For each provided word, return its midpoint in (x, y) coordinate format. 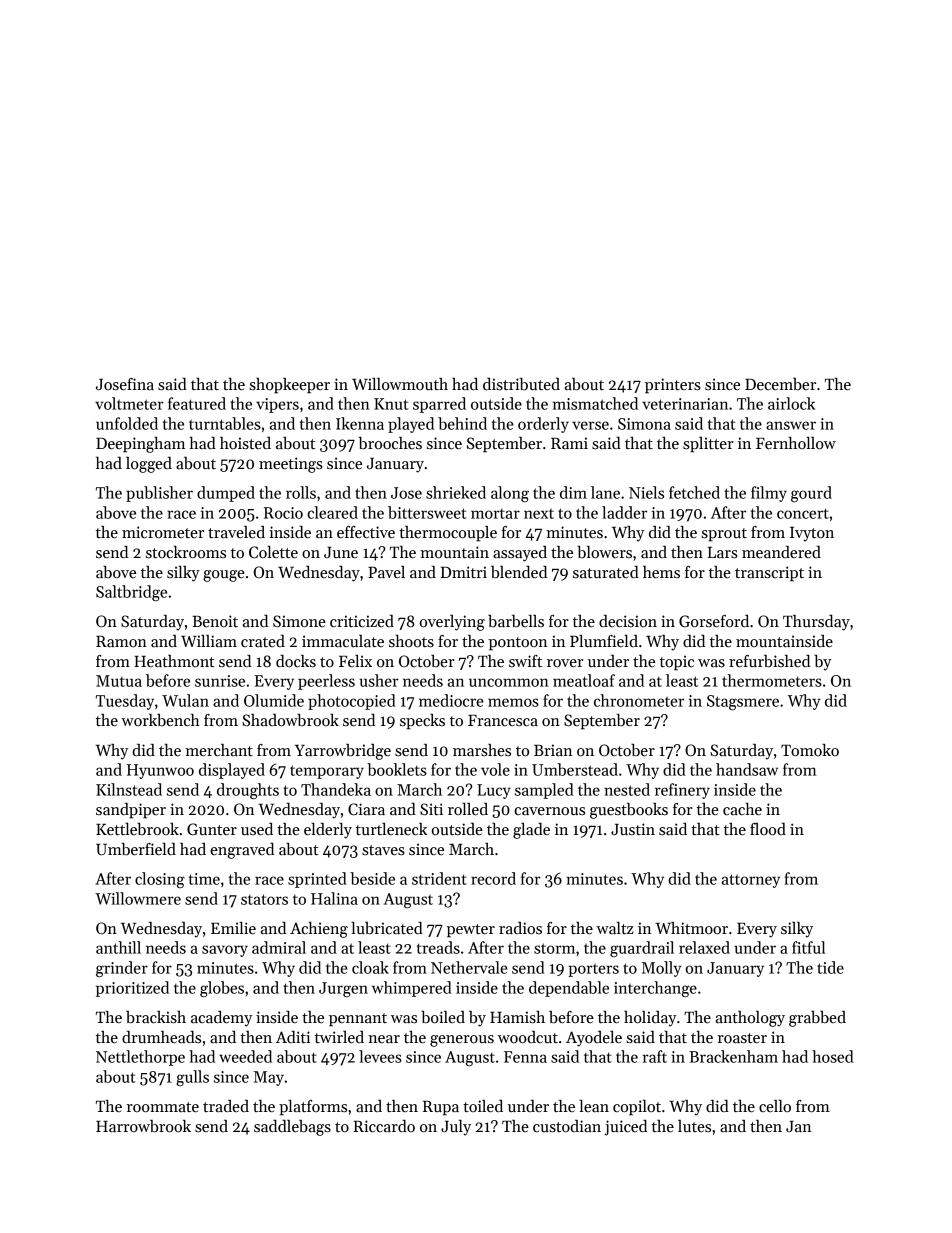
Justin (633, 829)
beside (372, 878)
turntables (225, 423)
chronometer (639, 700)
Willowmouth (400, 384)
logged (149, 465)
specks (422, 722)
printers (673, 386)
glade (531, 831)
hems (661, 572)
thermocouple (448, 534)
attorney (751, 881)
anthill (118, 947)
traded (226, 1106)
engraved (242, 851)
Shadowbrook (290, 720)
